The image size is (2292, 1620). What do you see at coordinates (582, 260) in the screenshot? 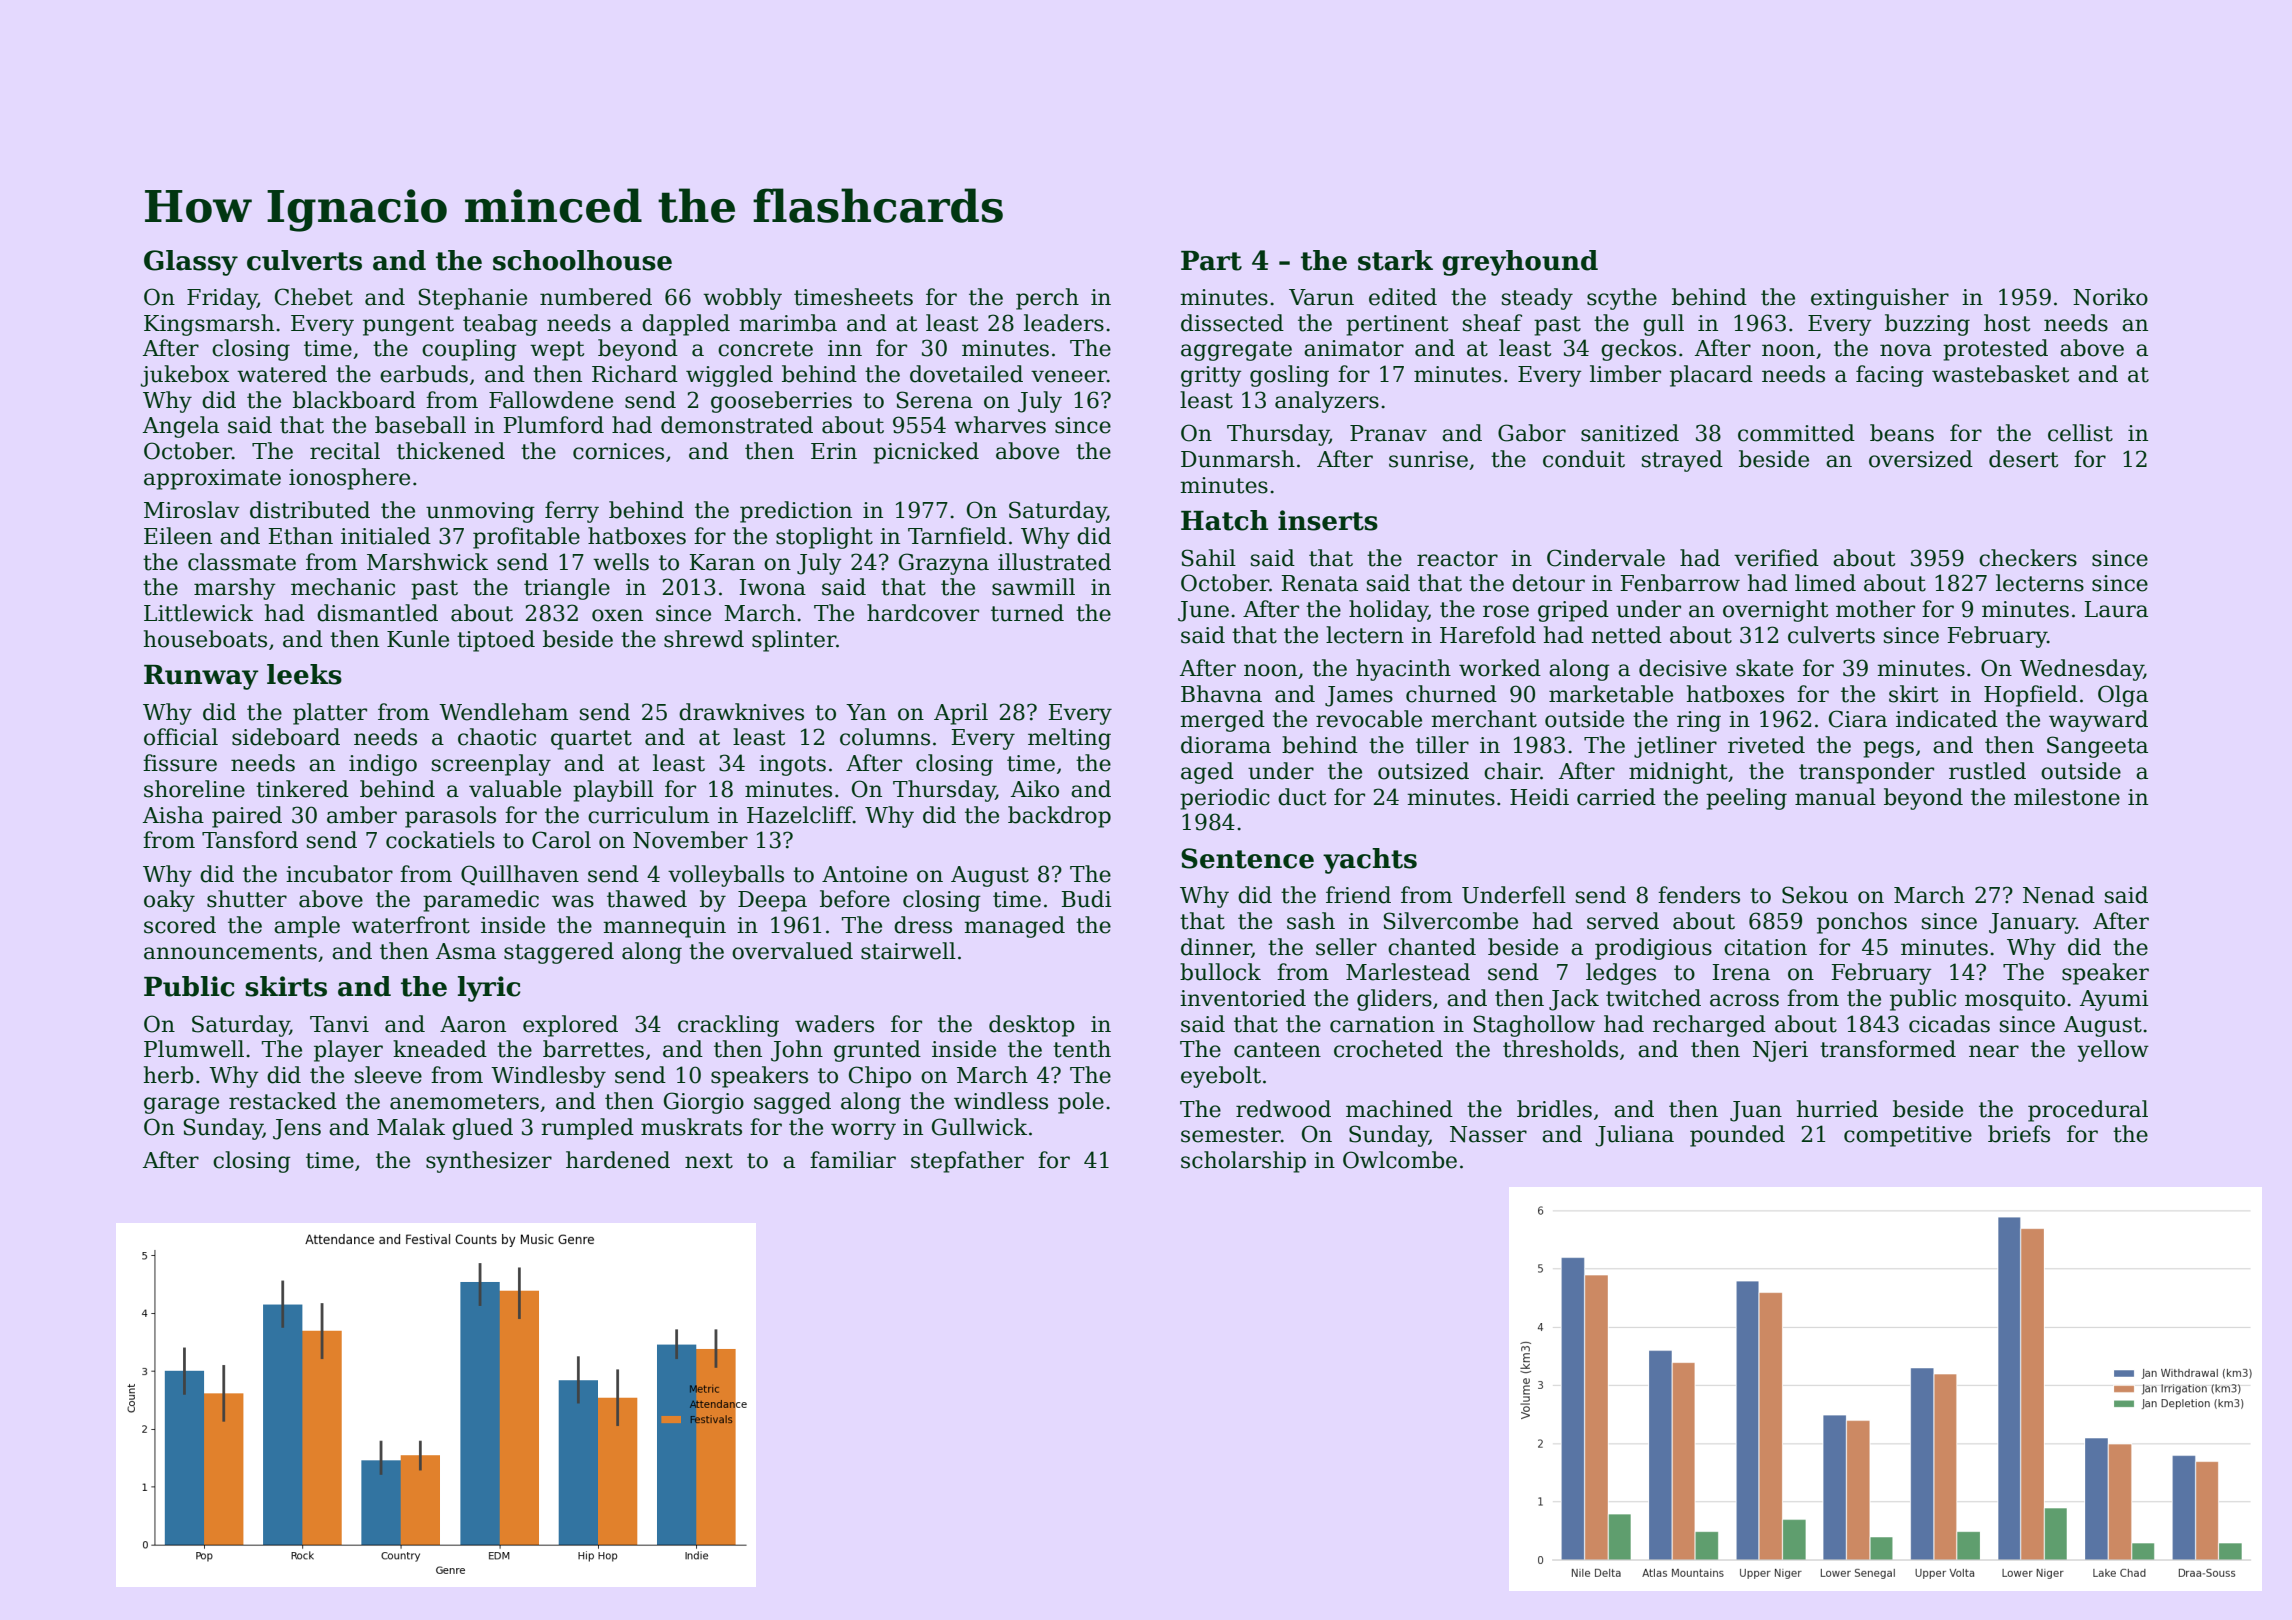
I see `schoolhouse` at bounding box center [582, 260].
